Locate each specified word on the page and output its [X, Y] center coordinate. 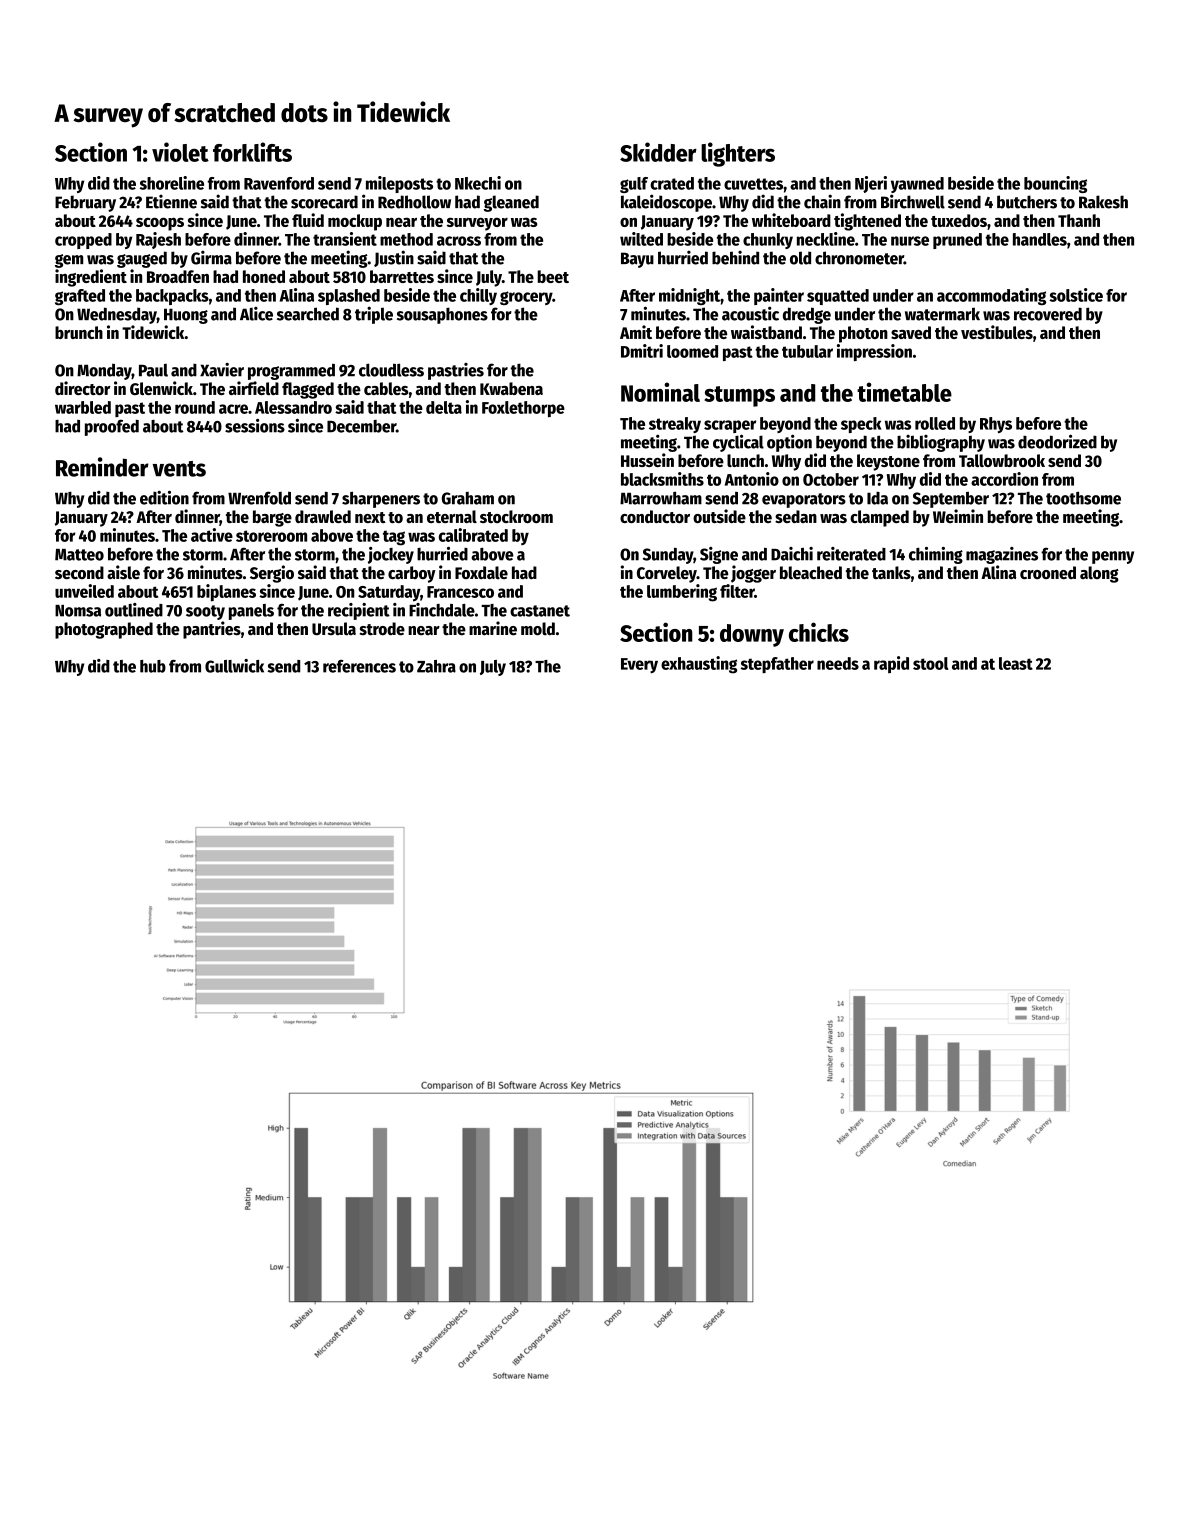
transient [345, 239]
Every [639, 665]
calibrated [473, 535]
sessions [255, 426]
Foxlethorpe [523, 409]
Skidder [658, 152]
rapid [891, 664]
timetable [904, 392]
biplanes [226, 593]
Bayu [637, 260]
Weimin [958, 516]
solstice [1076, 295]
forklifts [252, 152]
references [359, 666]
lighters [738, 154]
